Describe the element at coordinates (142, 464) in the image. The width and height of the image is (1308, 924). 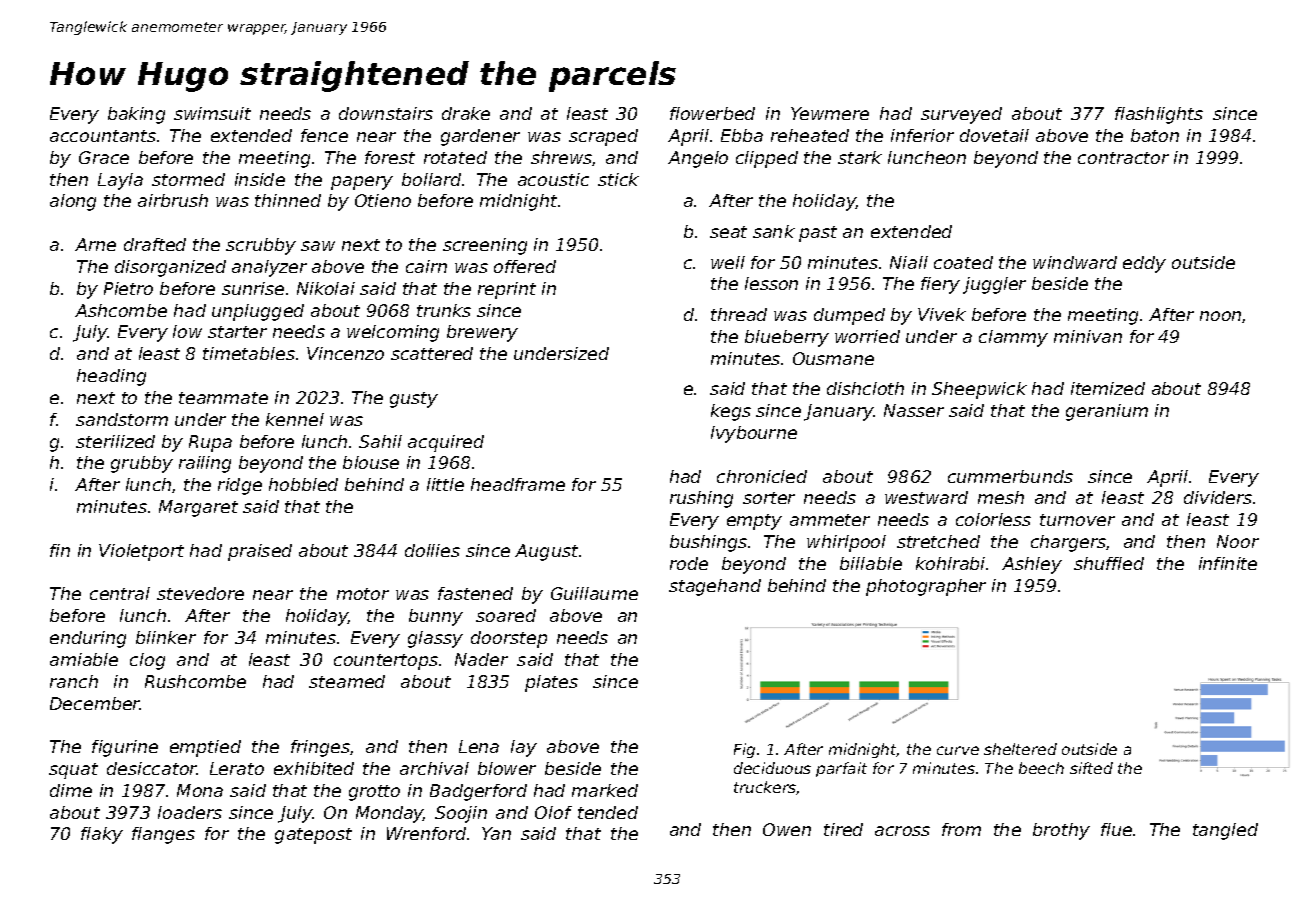
I see `grubby` at that location.
